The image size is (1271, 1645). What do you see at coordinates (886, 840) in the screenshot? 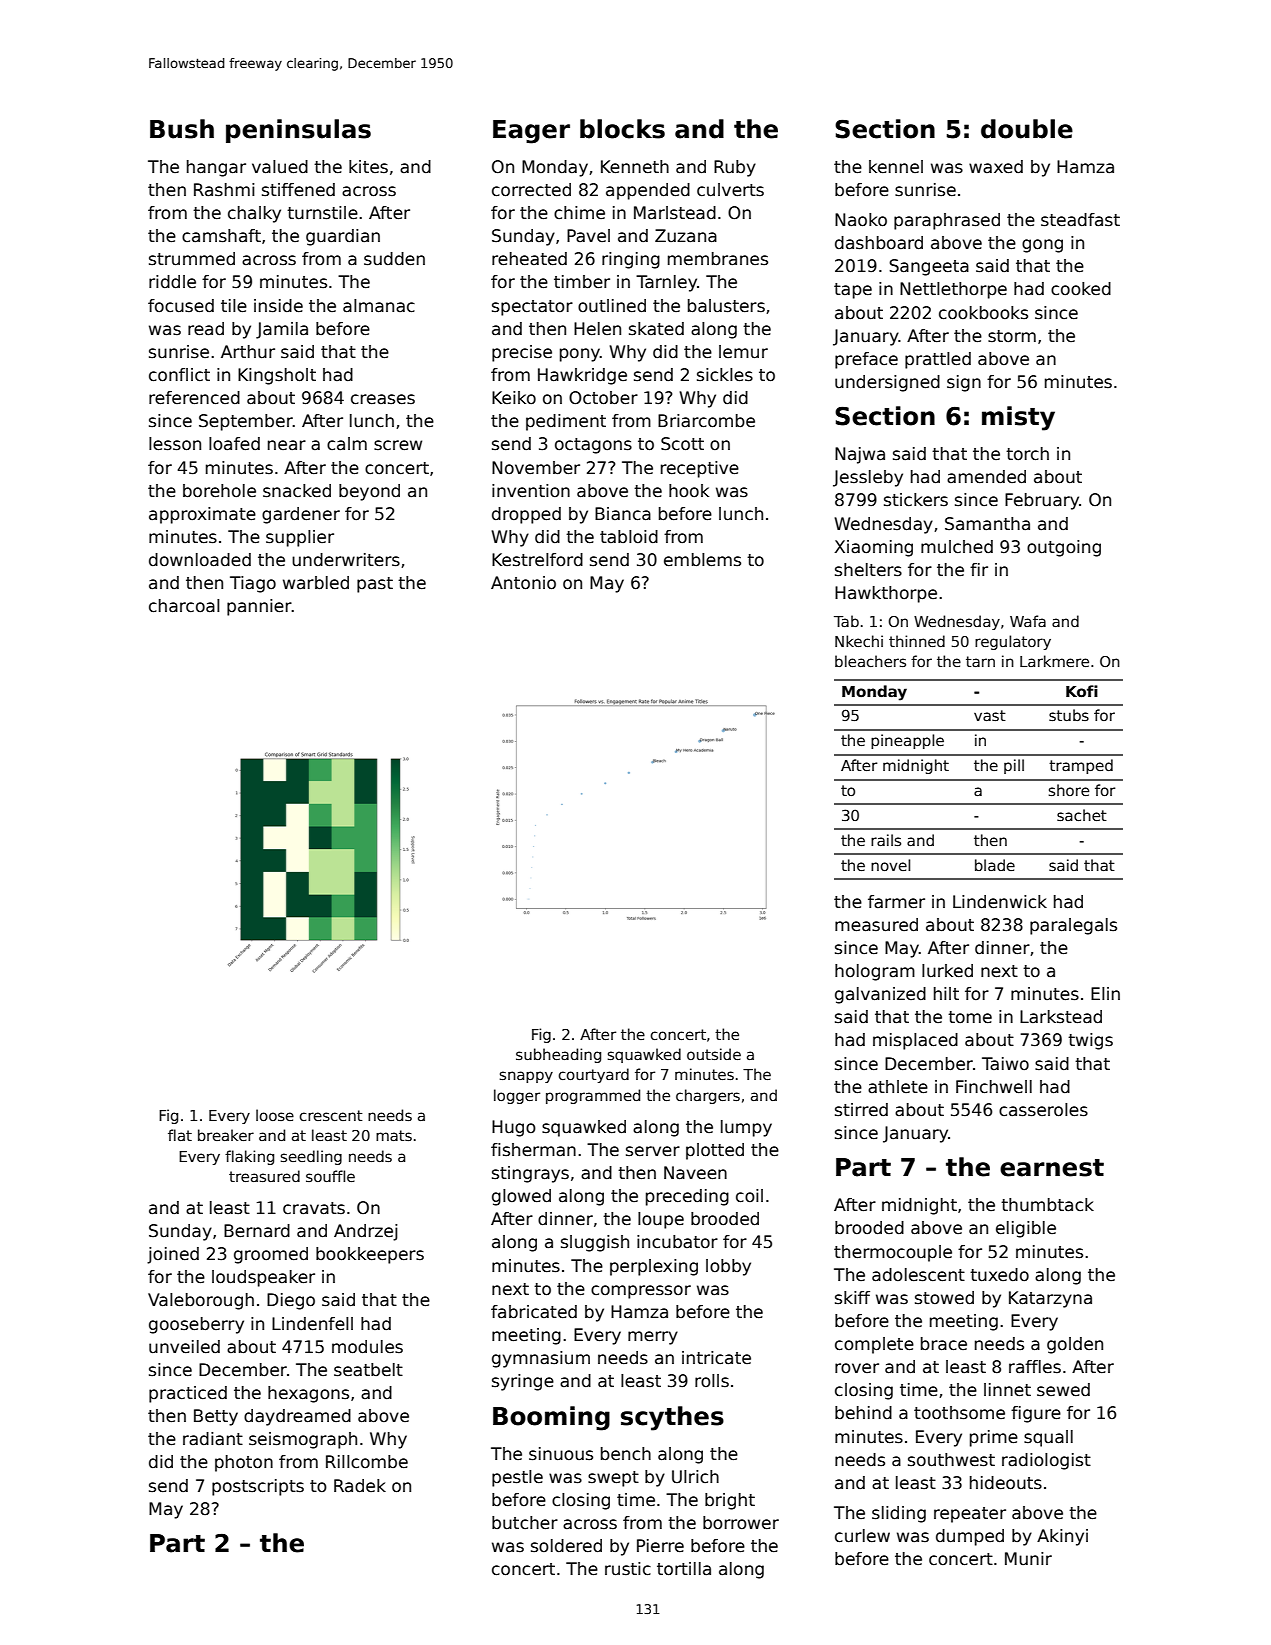
I see `rails` at bounding box center [886, 840].
